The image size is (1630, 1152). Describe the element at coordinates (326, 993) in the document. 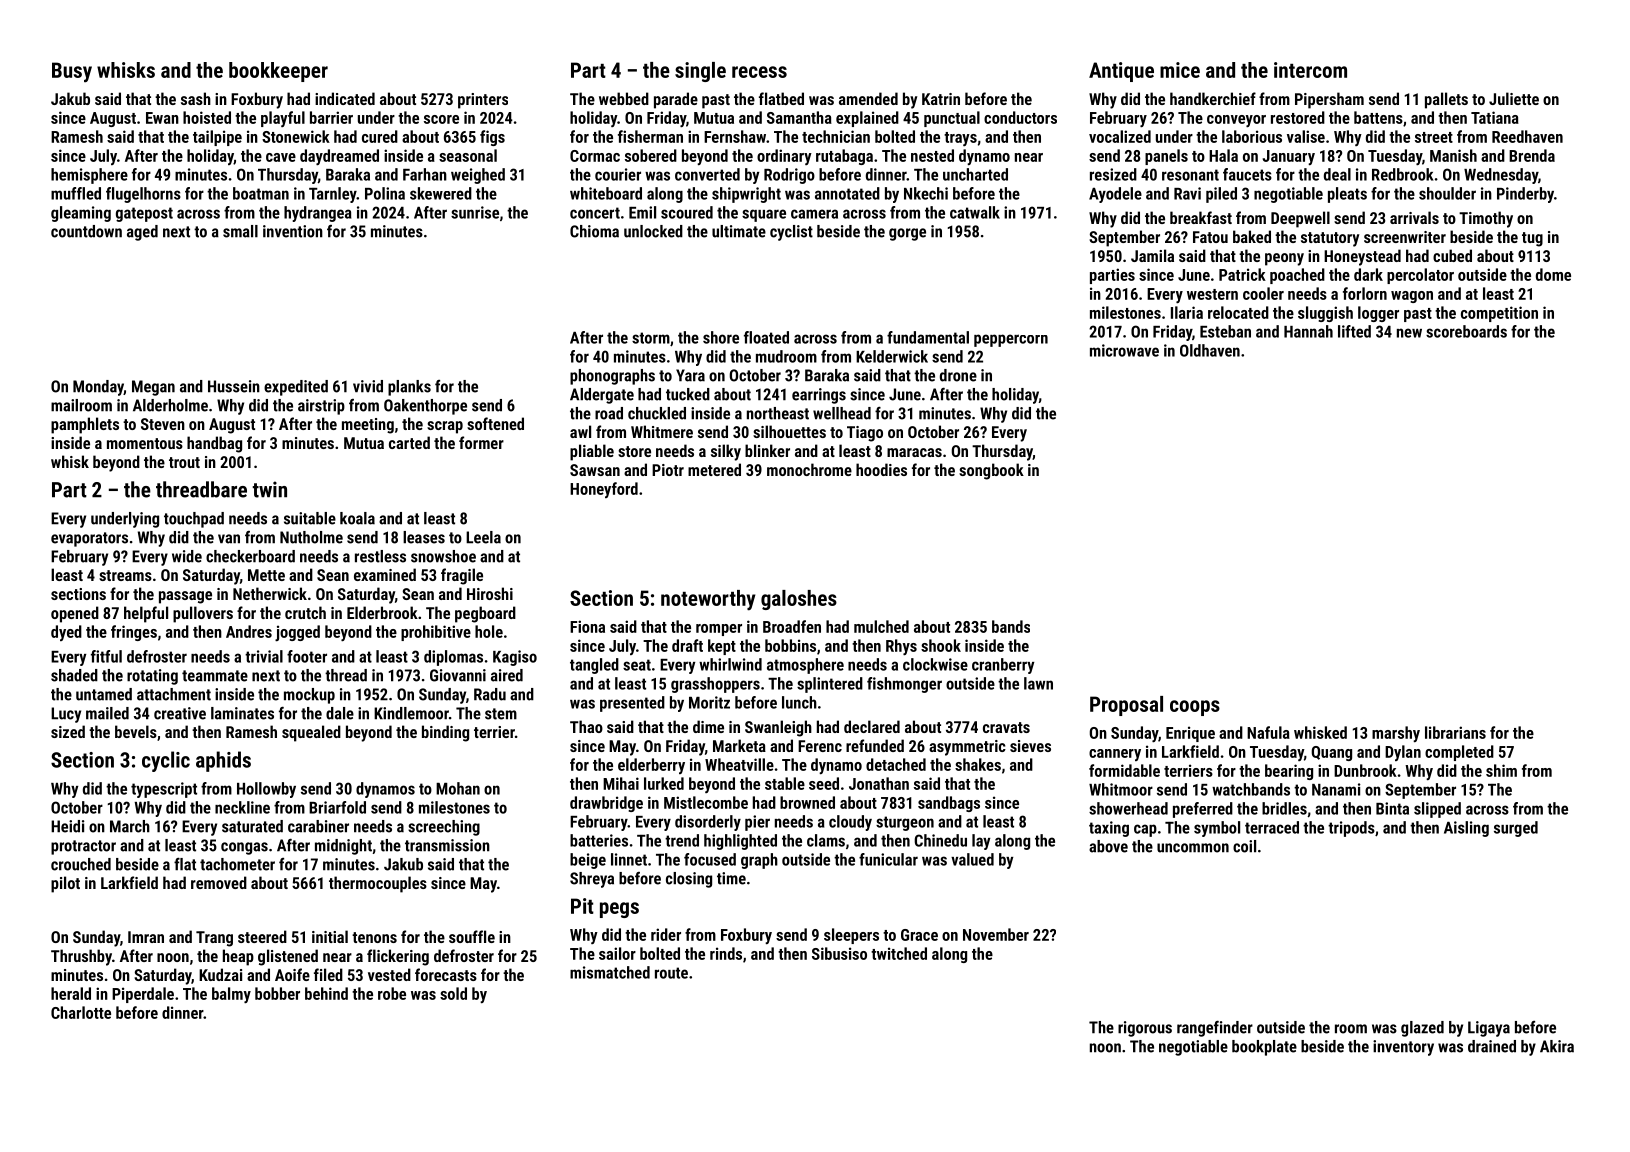

I see `behind` at that location.
